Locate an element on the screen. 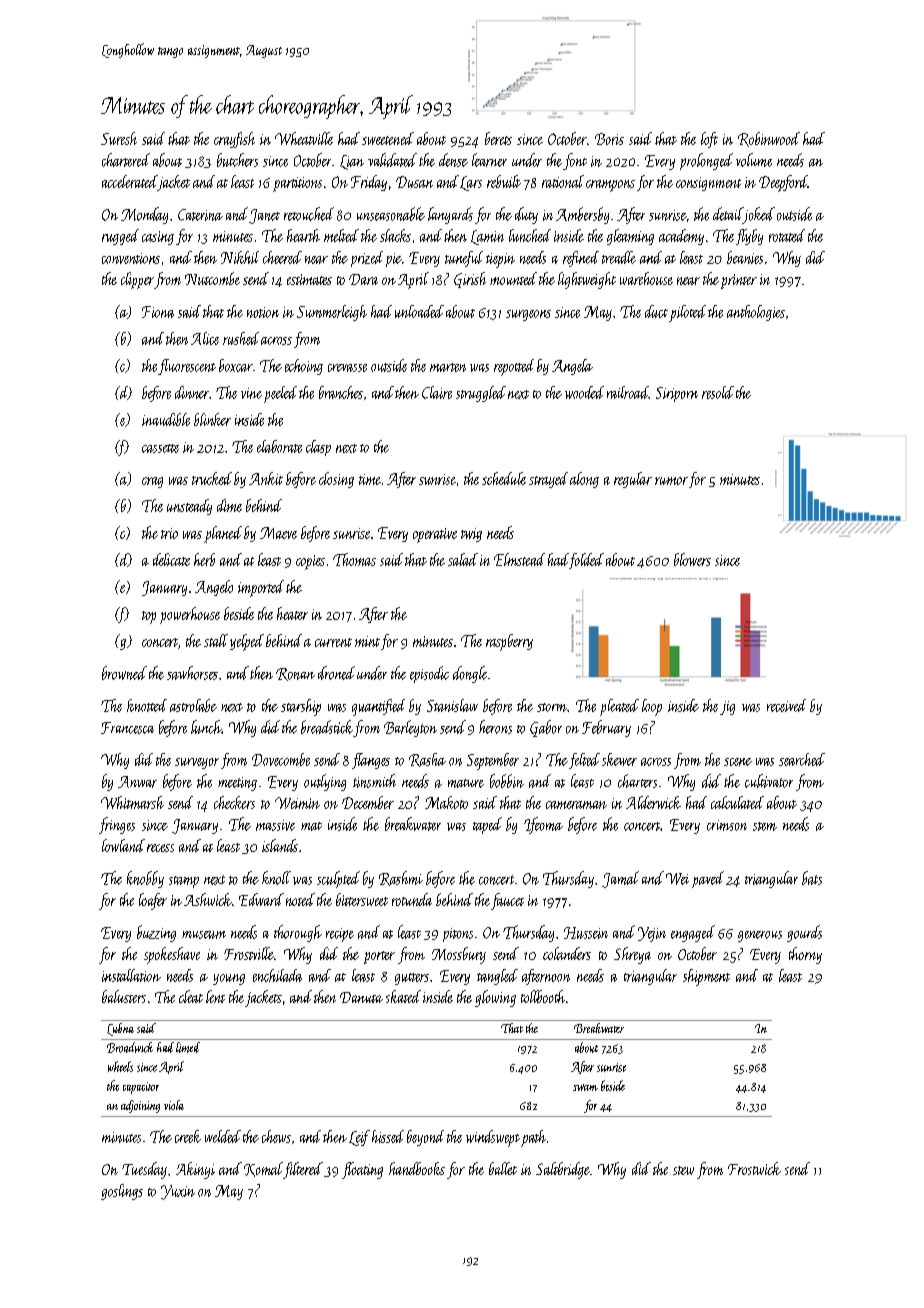 The height and width of the screenshot is (1308, 924). Suresh is located at coordinates (119, 138).
